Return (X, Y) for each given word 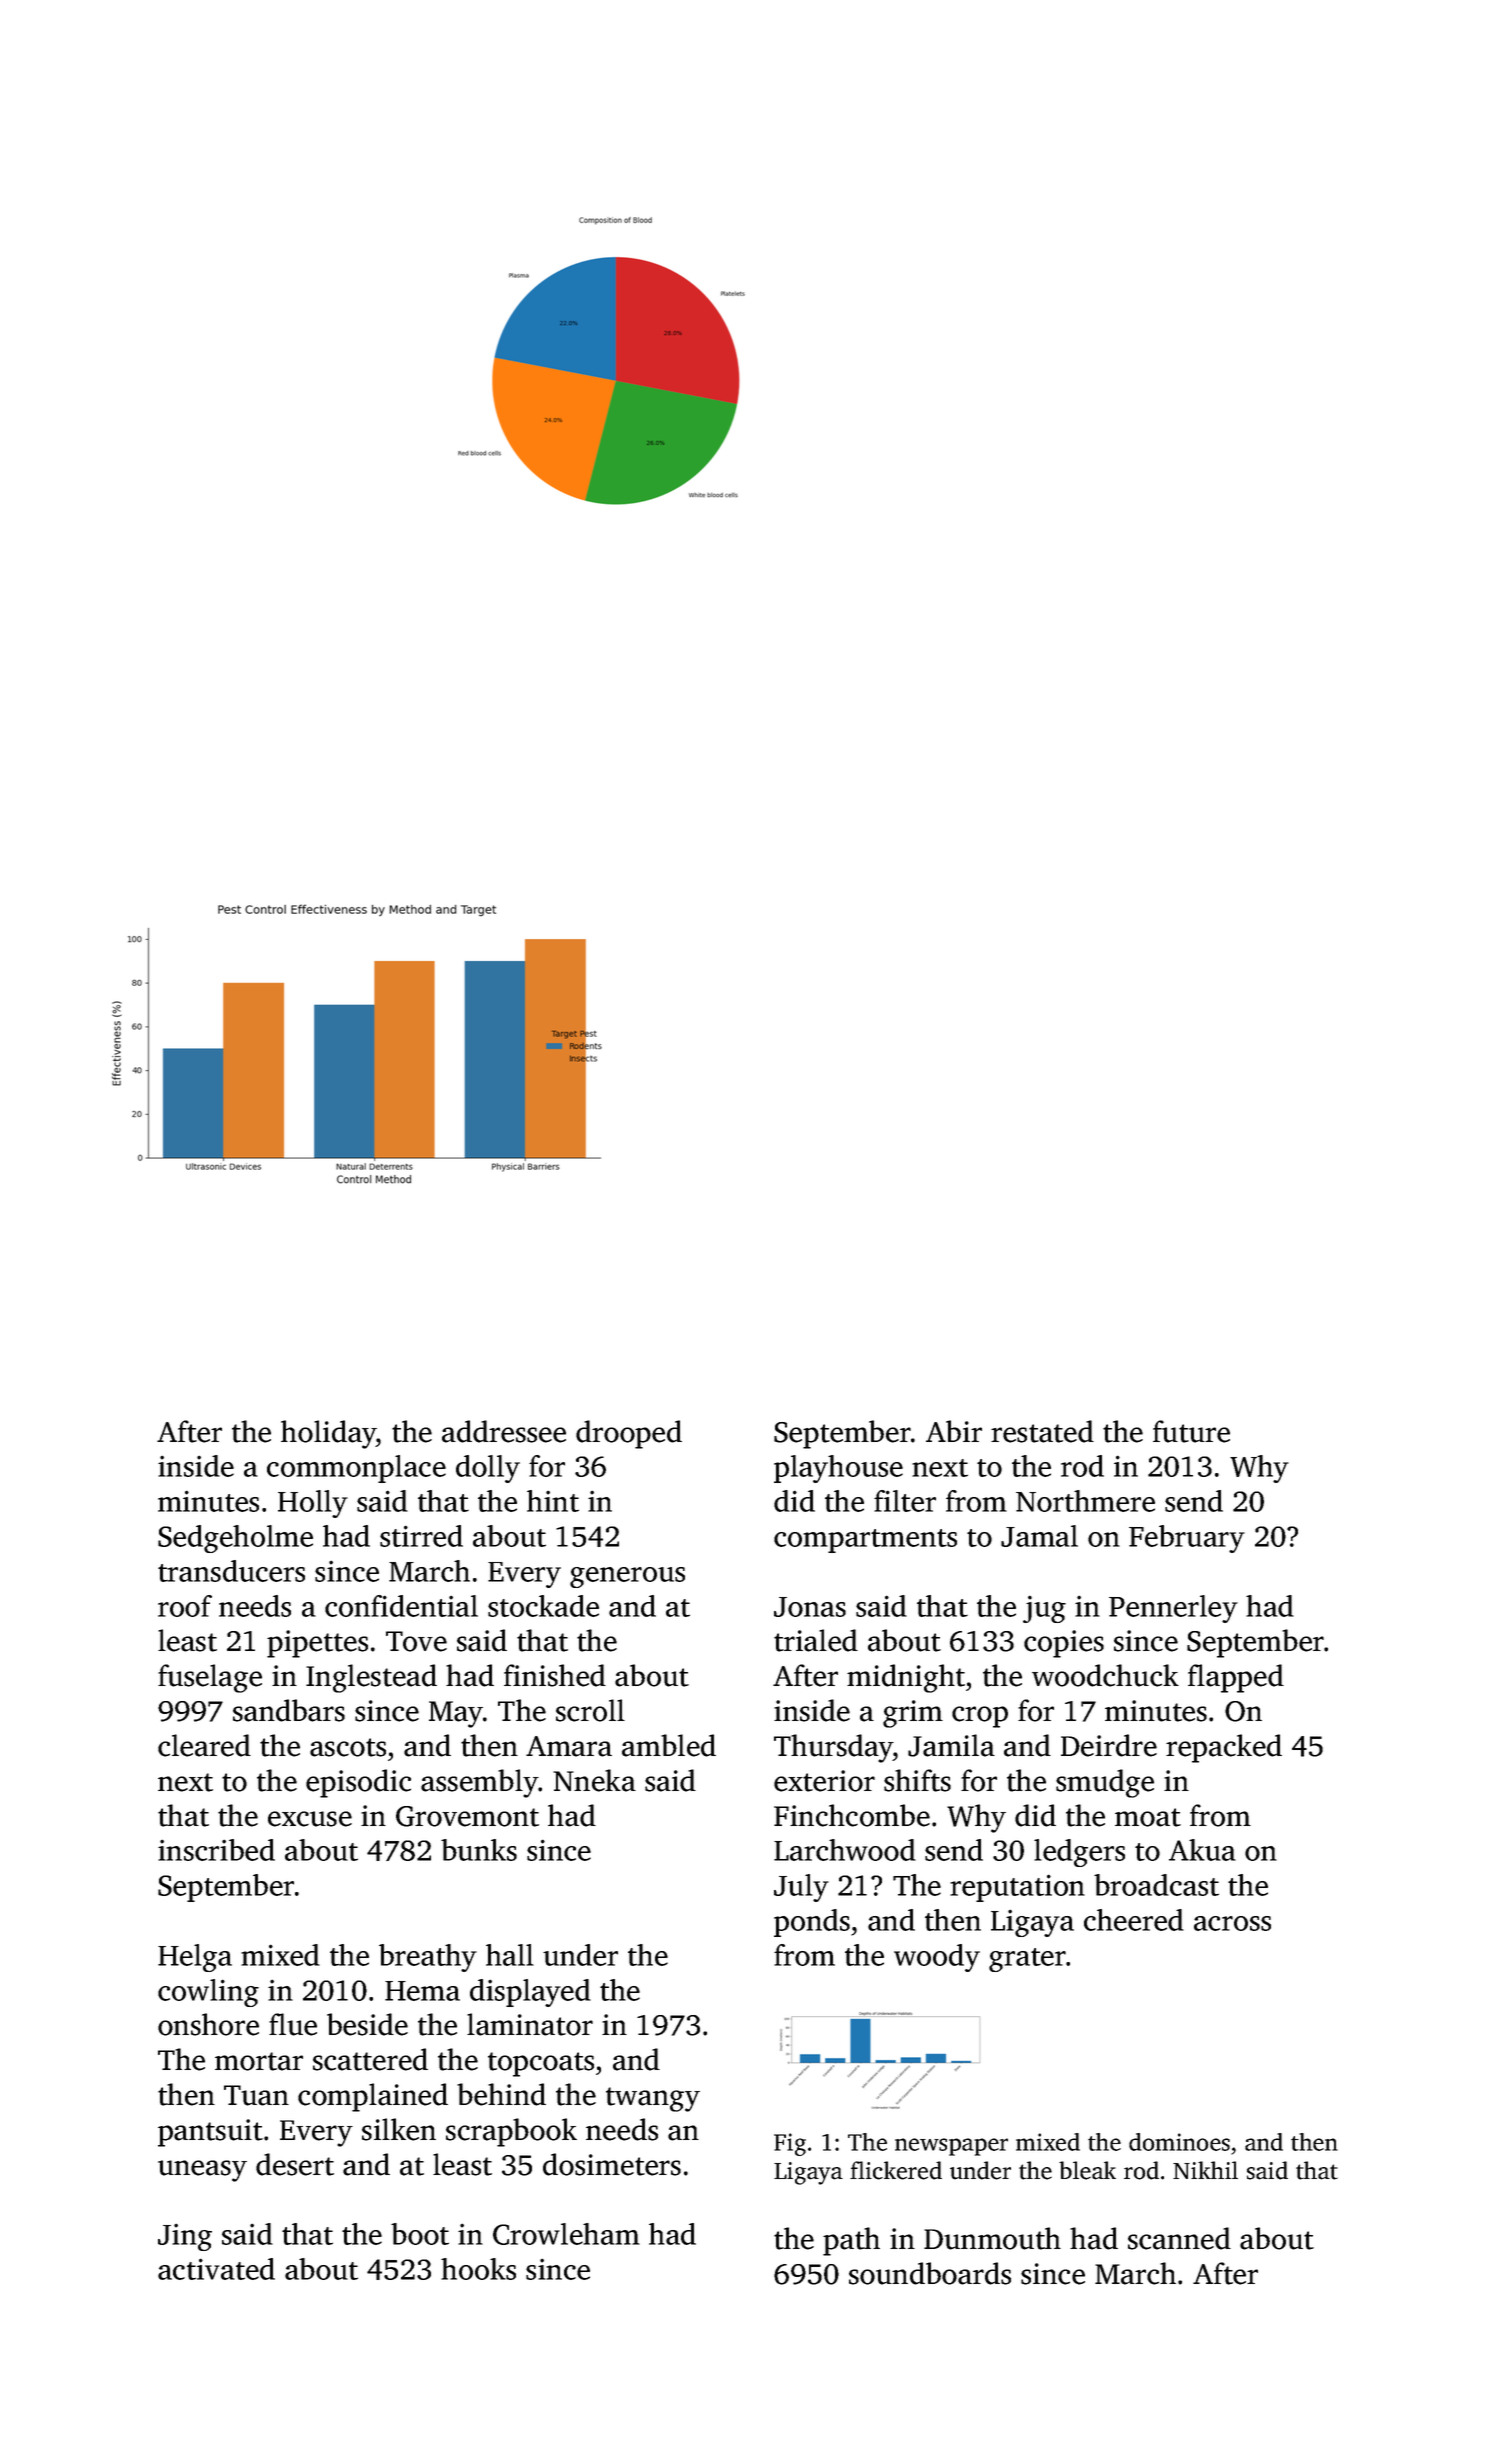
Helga (195, 1958)
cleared (204, 1745)
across (1232, 1923)
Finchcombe (852, 1815)
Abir (954, 1431)
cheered (1134, 1920)
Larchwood (845, 1850)
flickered (896, 2170)
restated (1042, 1431)
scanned (1179, 2238)
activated (216, 2269)
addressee (504, 1431)
